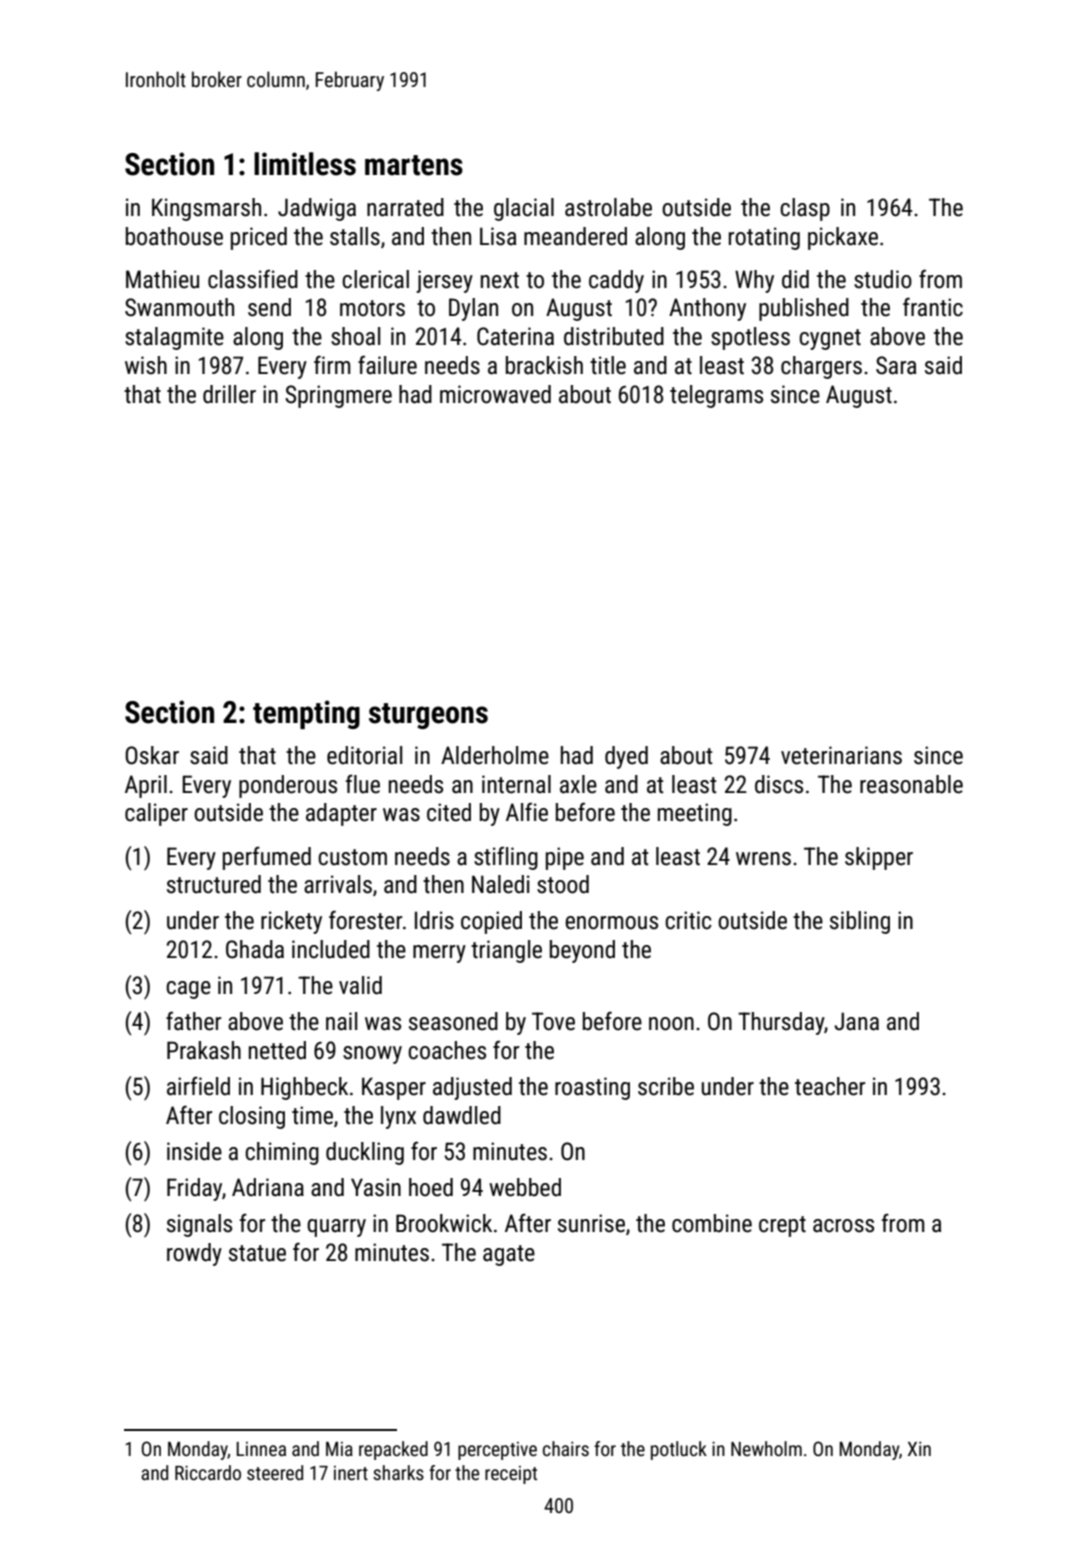  What do you see at coordinates (338, 396) in the image?
I see `Springmere` at bounding box center [338, 396].
